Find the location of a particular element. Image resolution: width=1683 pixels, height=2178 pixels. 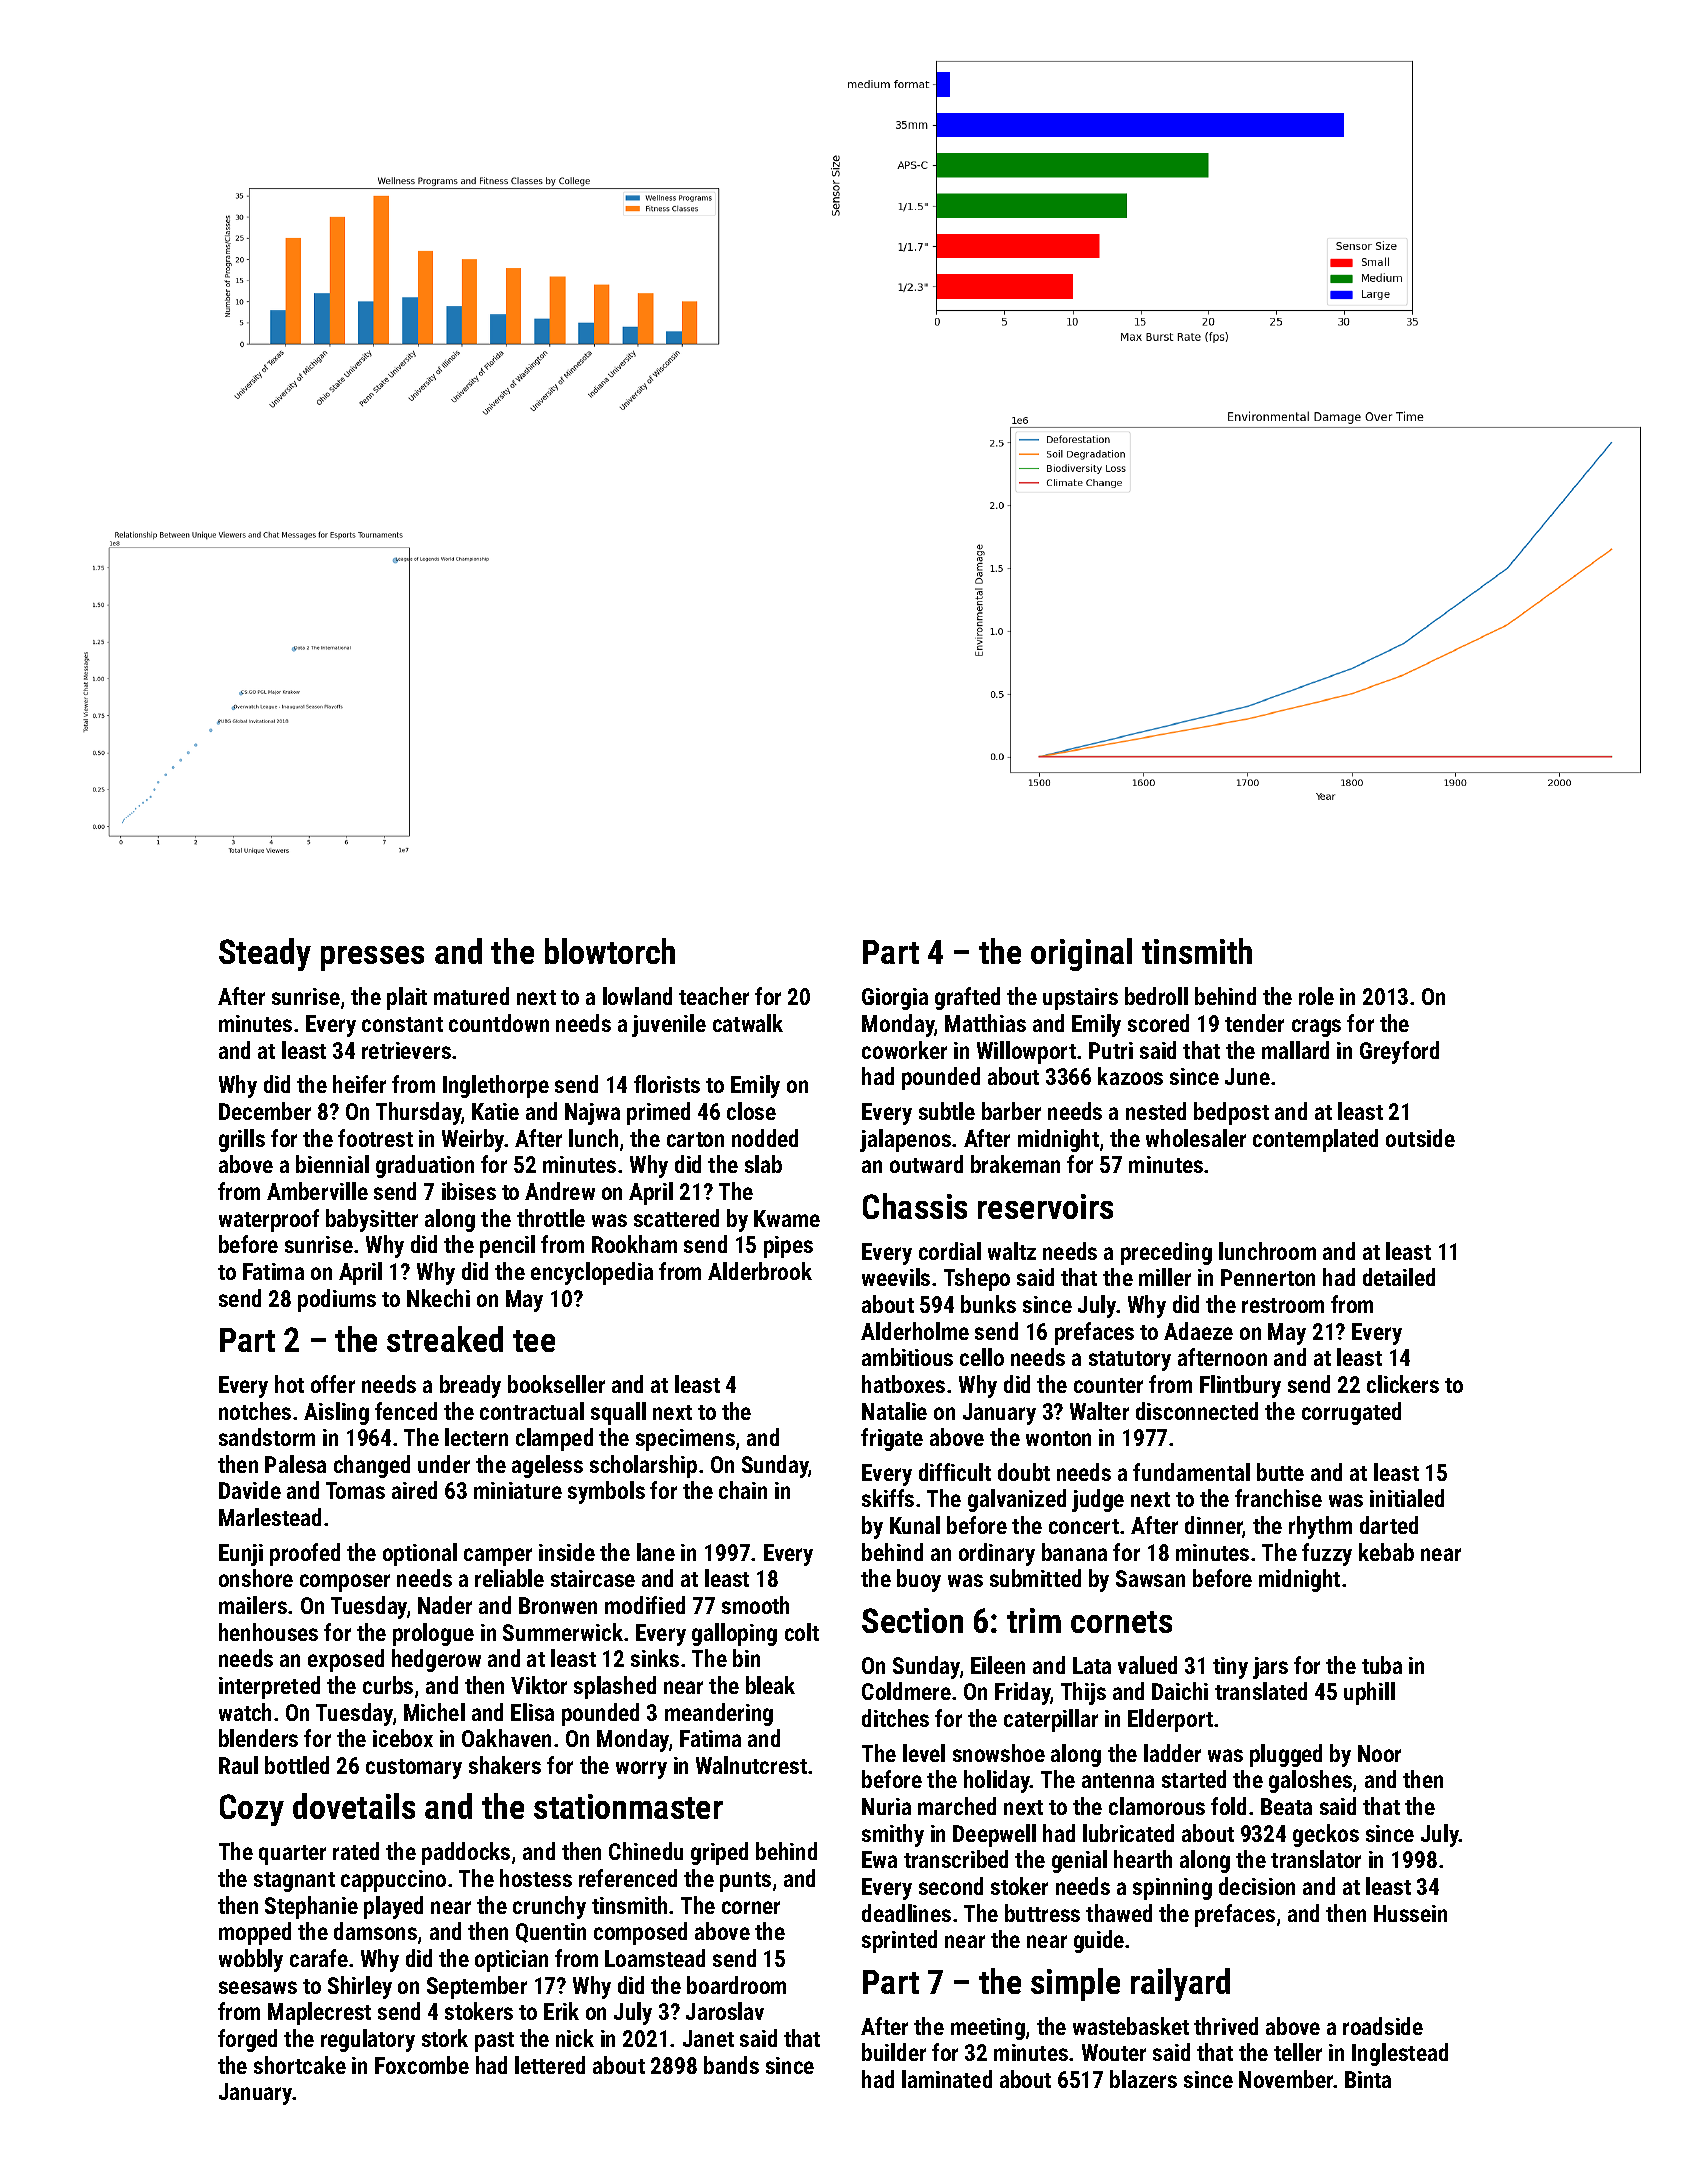

Deepwell is located at coordinates (994, 1835).
